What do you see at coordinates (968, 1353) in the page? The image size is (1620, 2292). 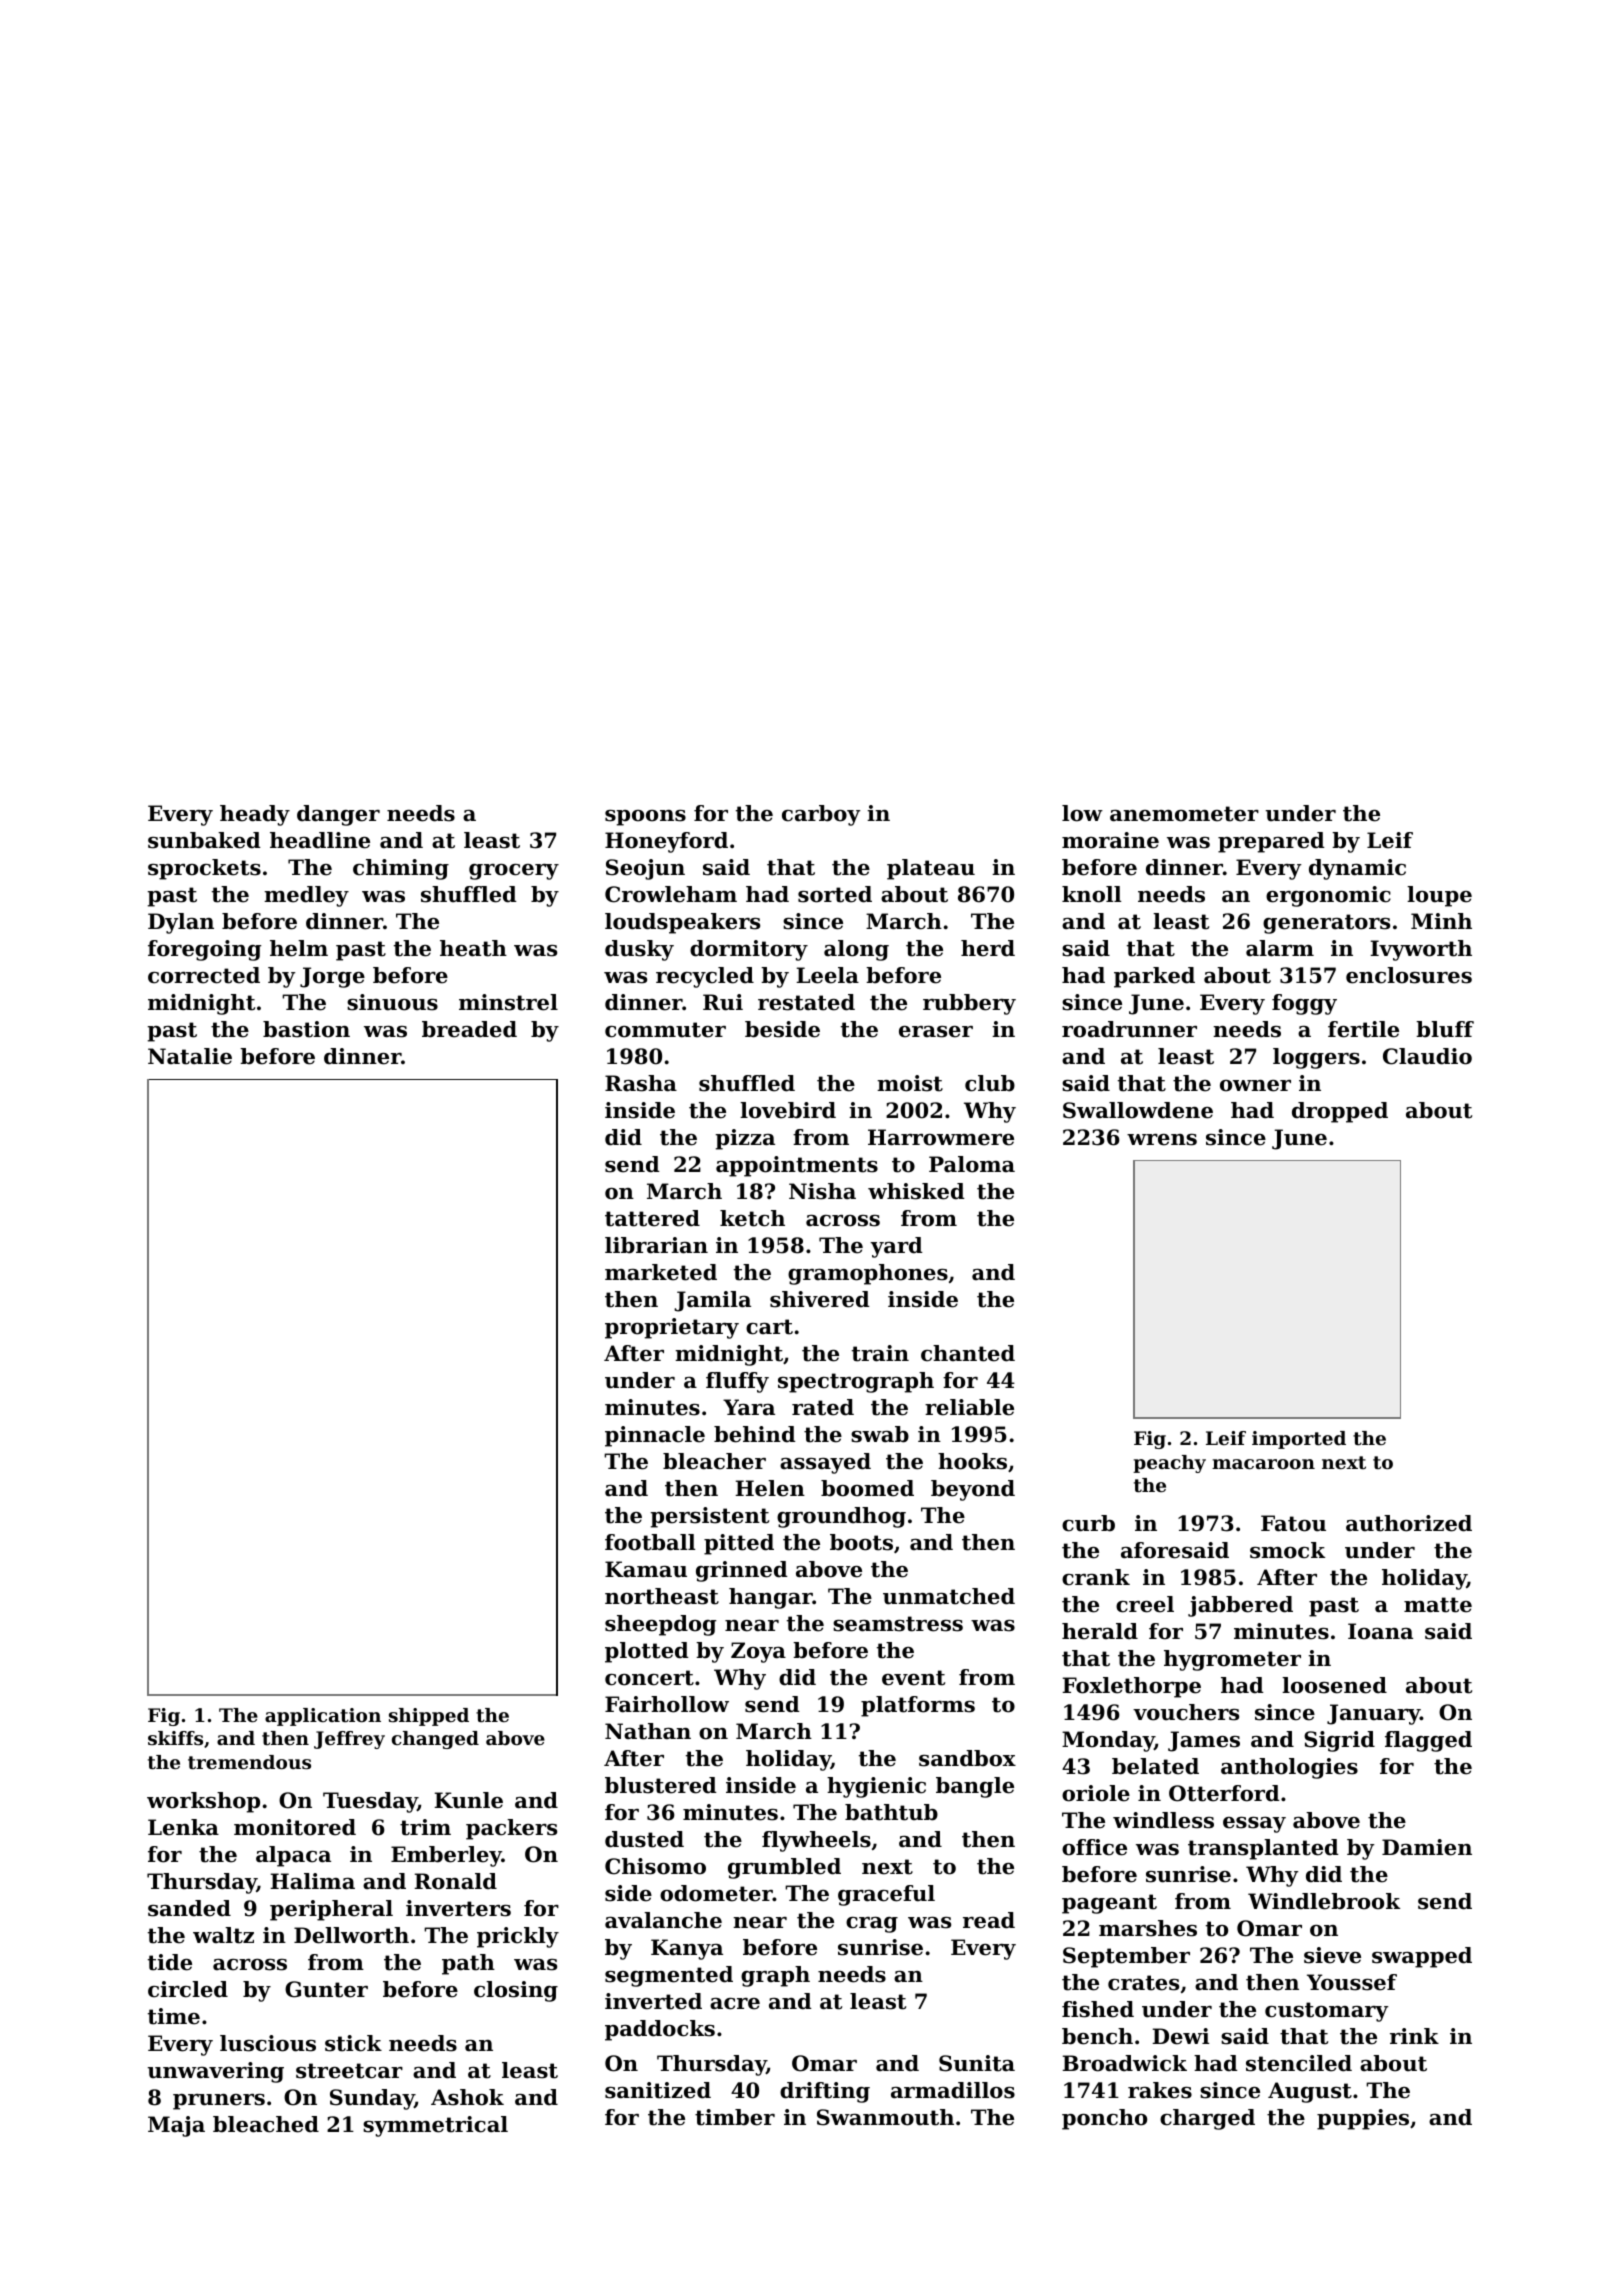 I see `chanted` at bounding box center [968, 1353].
